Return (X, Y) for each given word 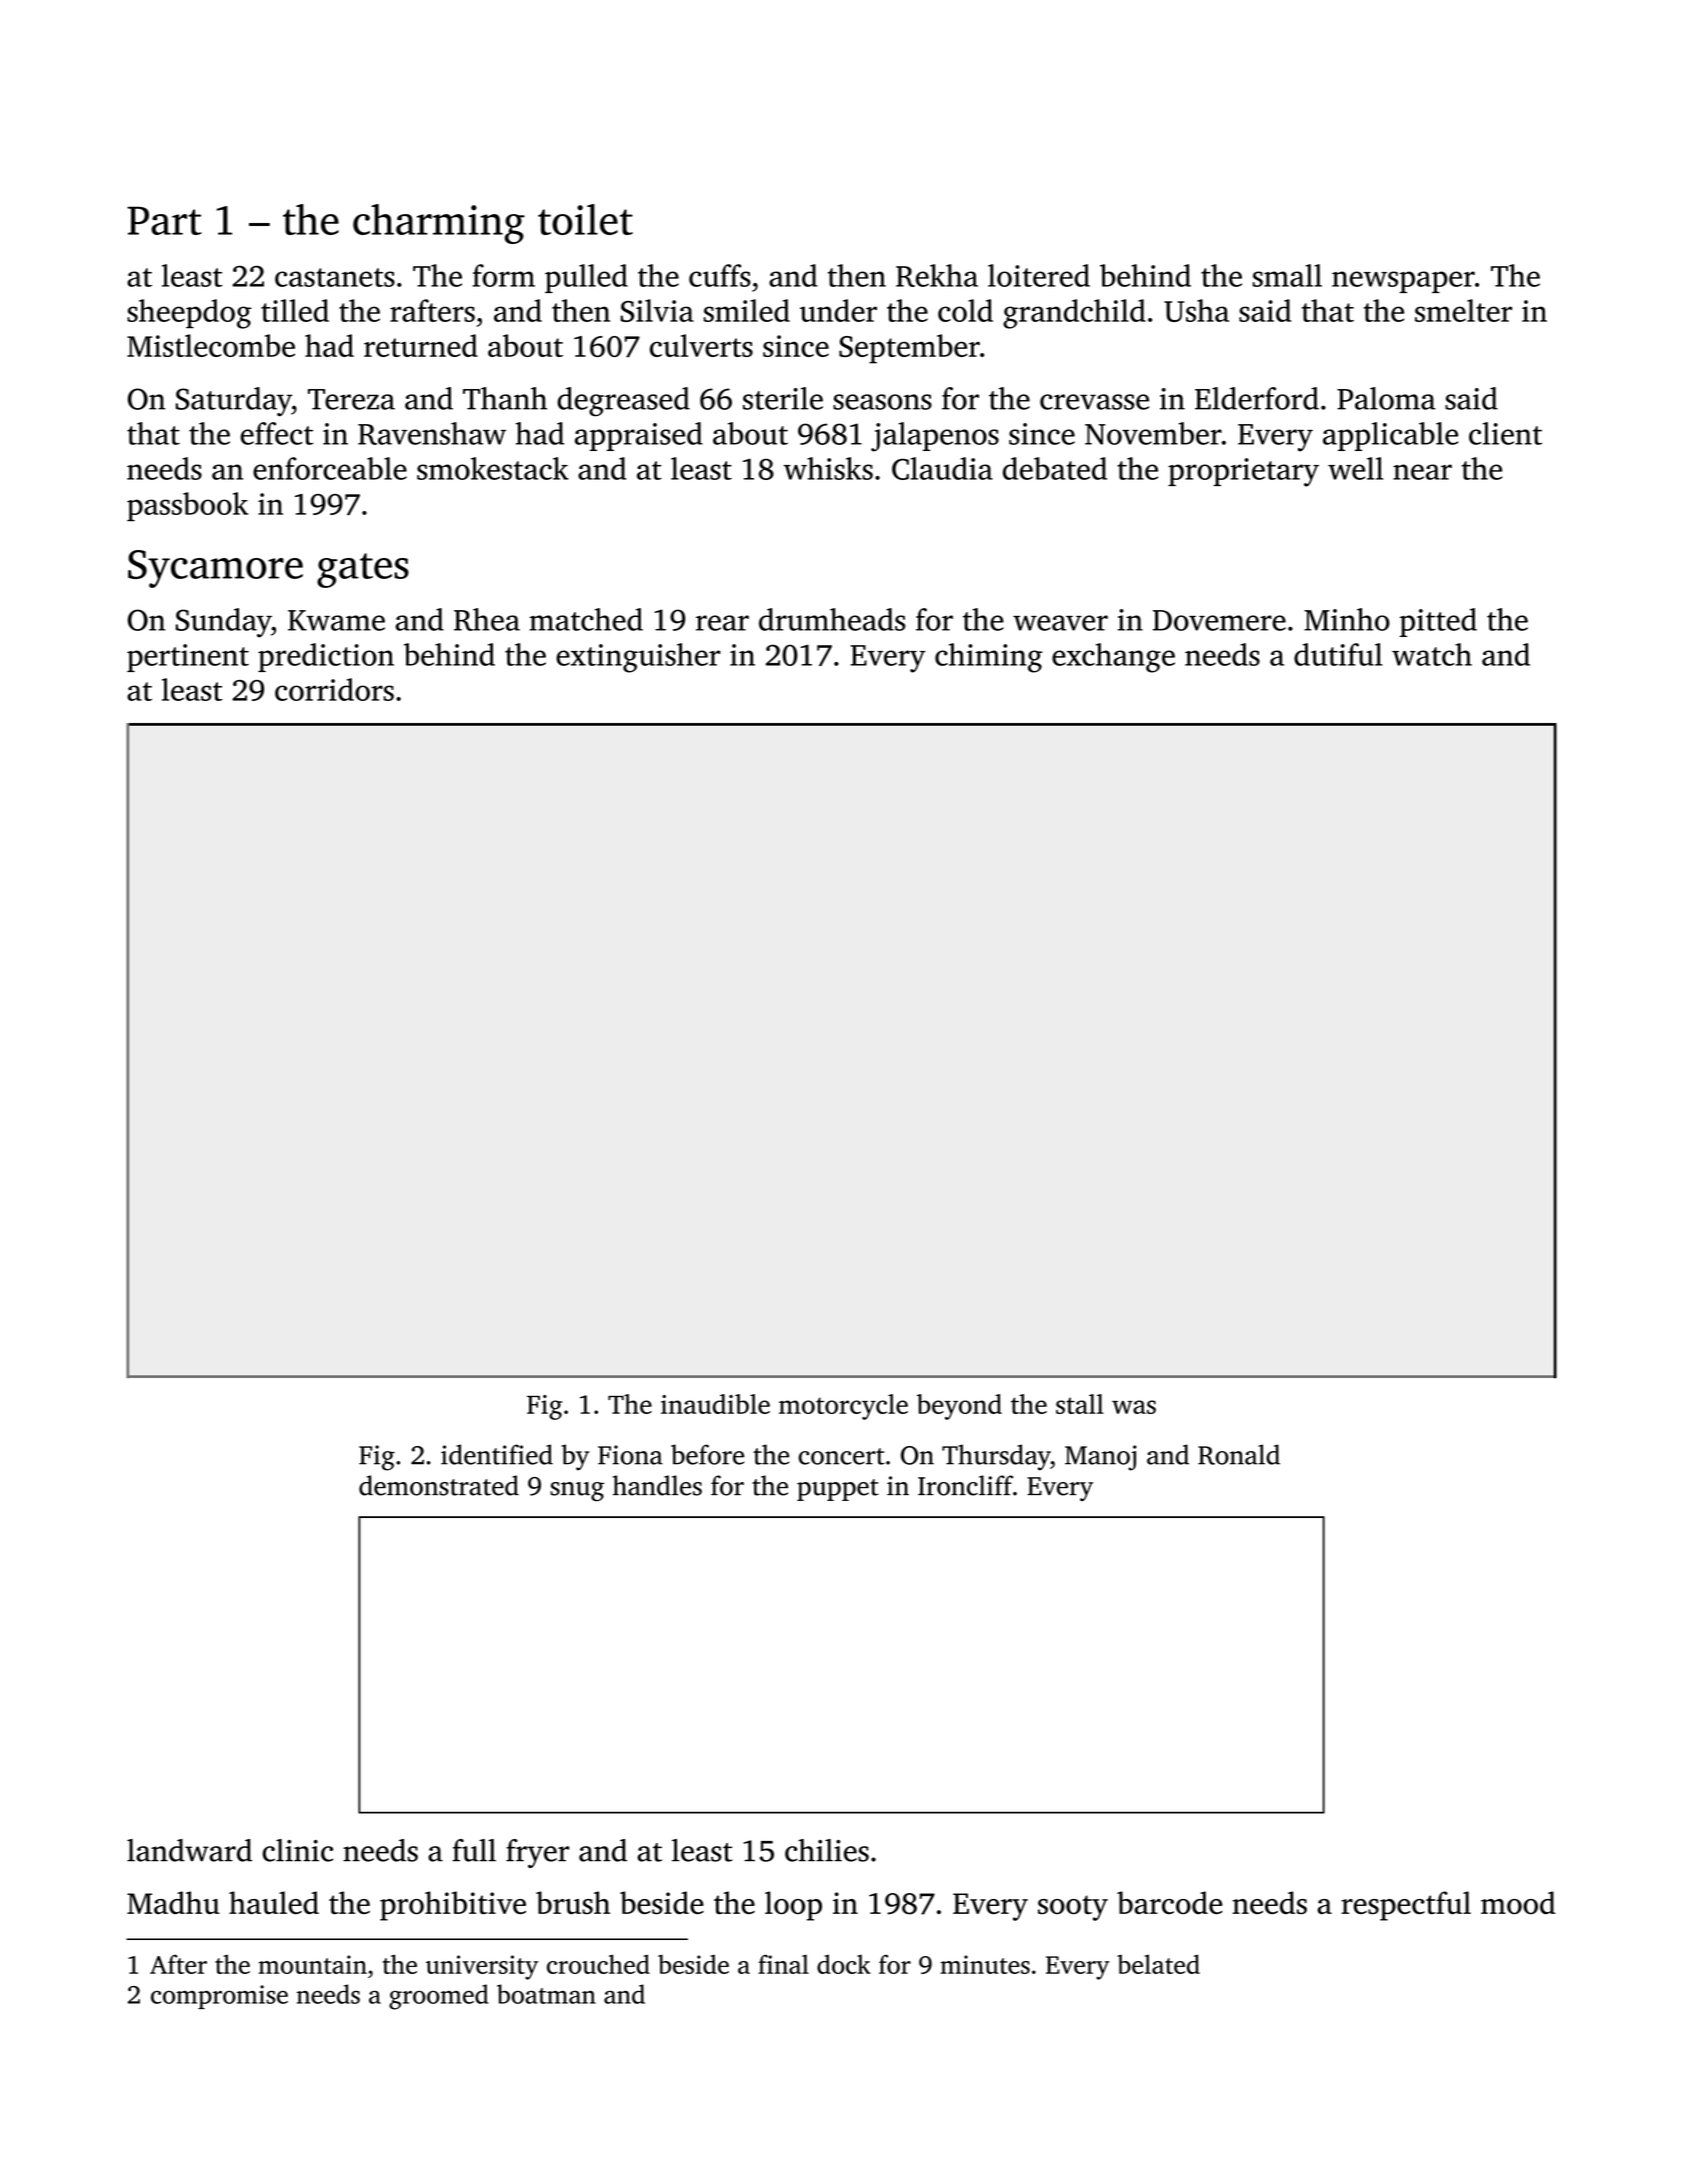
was (1134, 1407)
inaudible (715, 1404)
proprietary (1243, 472)
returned (421, 345)
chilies (827, 1850)
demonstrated (439, 1485)
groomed (439, 1997)
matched (586, 619)
